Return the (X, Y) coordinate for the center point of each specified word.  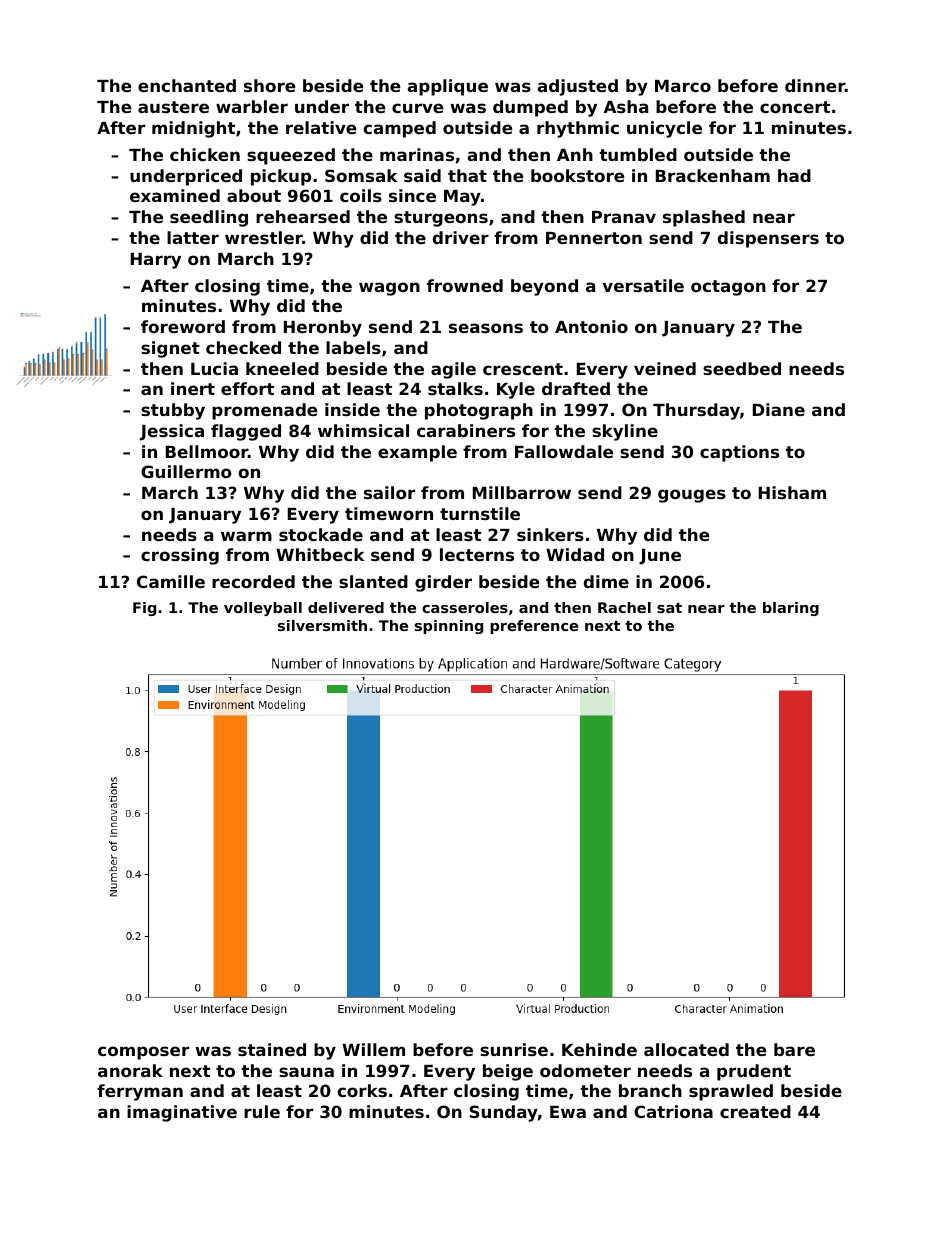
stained (272, 1049)
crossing (180, 556)
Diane (779, 409)
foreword (183, 326)
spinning (449, 627)
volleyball (263, 609)
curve (418, 108)
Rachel (624, 607)
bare (794, 1049)
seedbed (742, 368)
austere (173, 107)
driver (461, 237)
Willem (373, 1049)
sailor (389, 492)
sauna (306, 1072)
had (794, 175)
